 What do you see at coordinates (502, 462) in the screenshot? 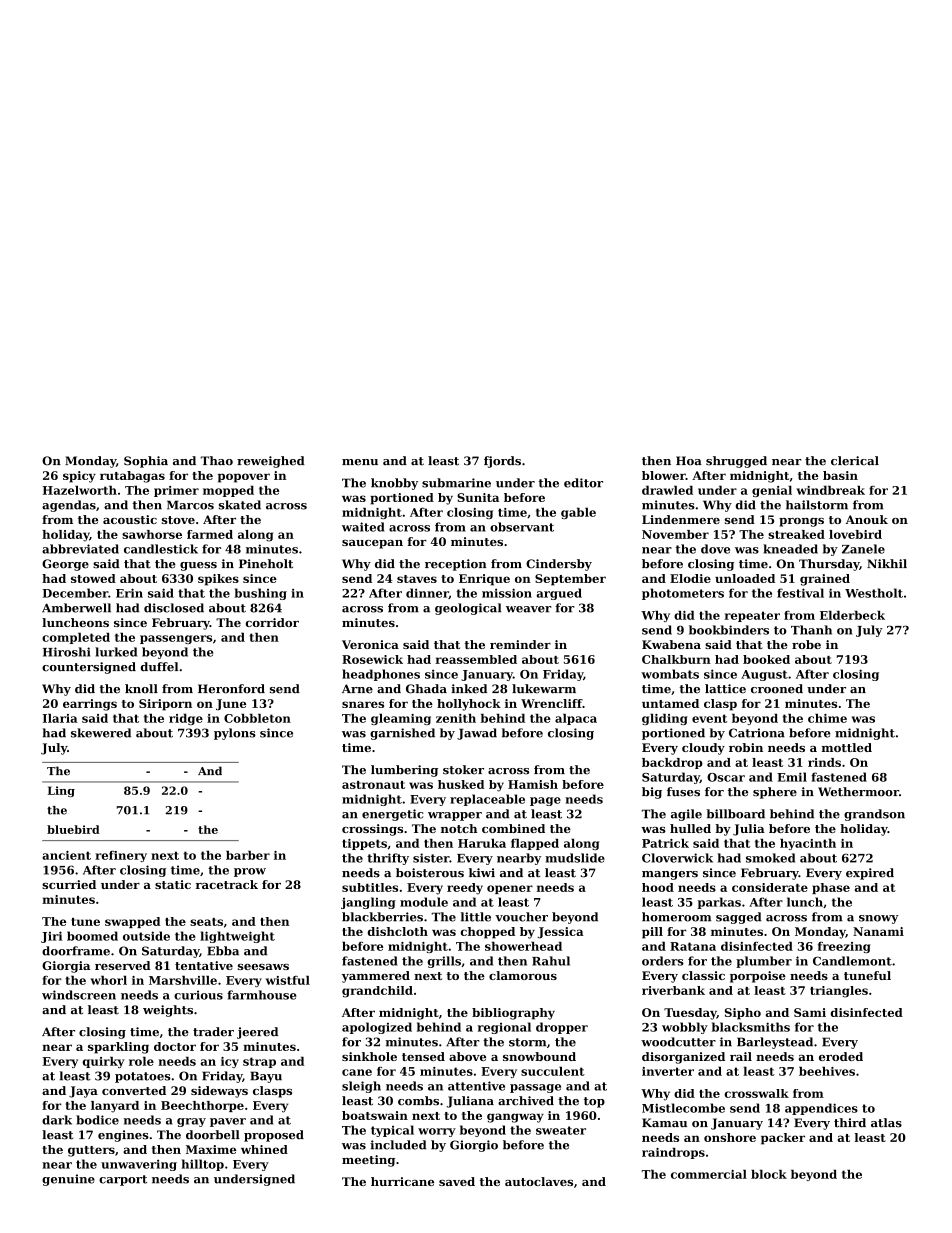
I see `fjords` at bounding box center [502, 462].
